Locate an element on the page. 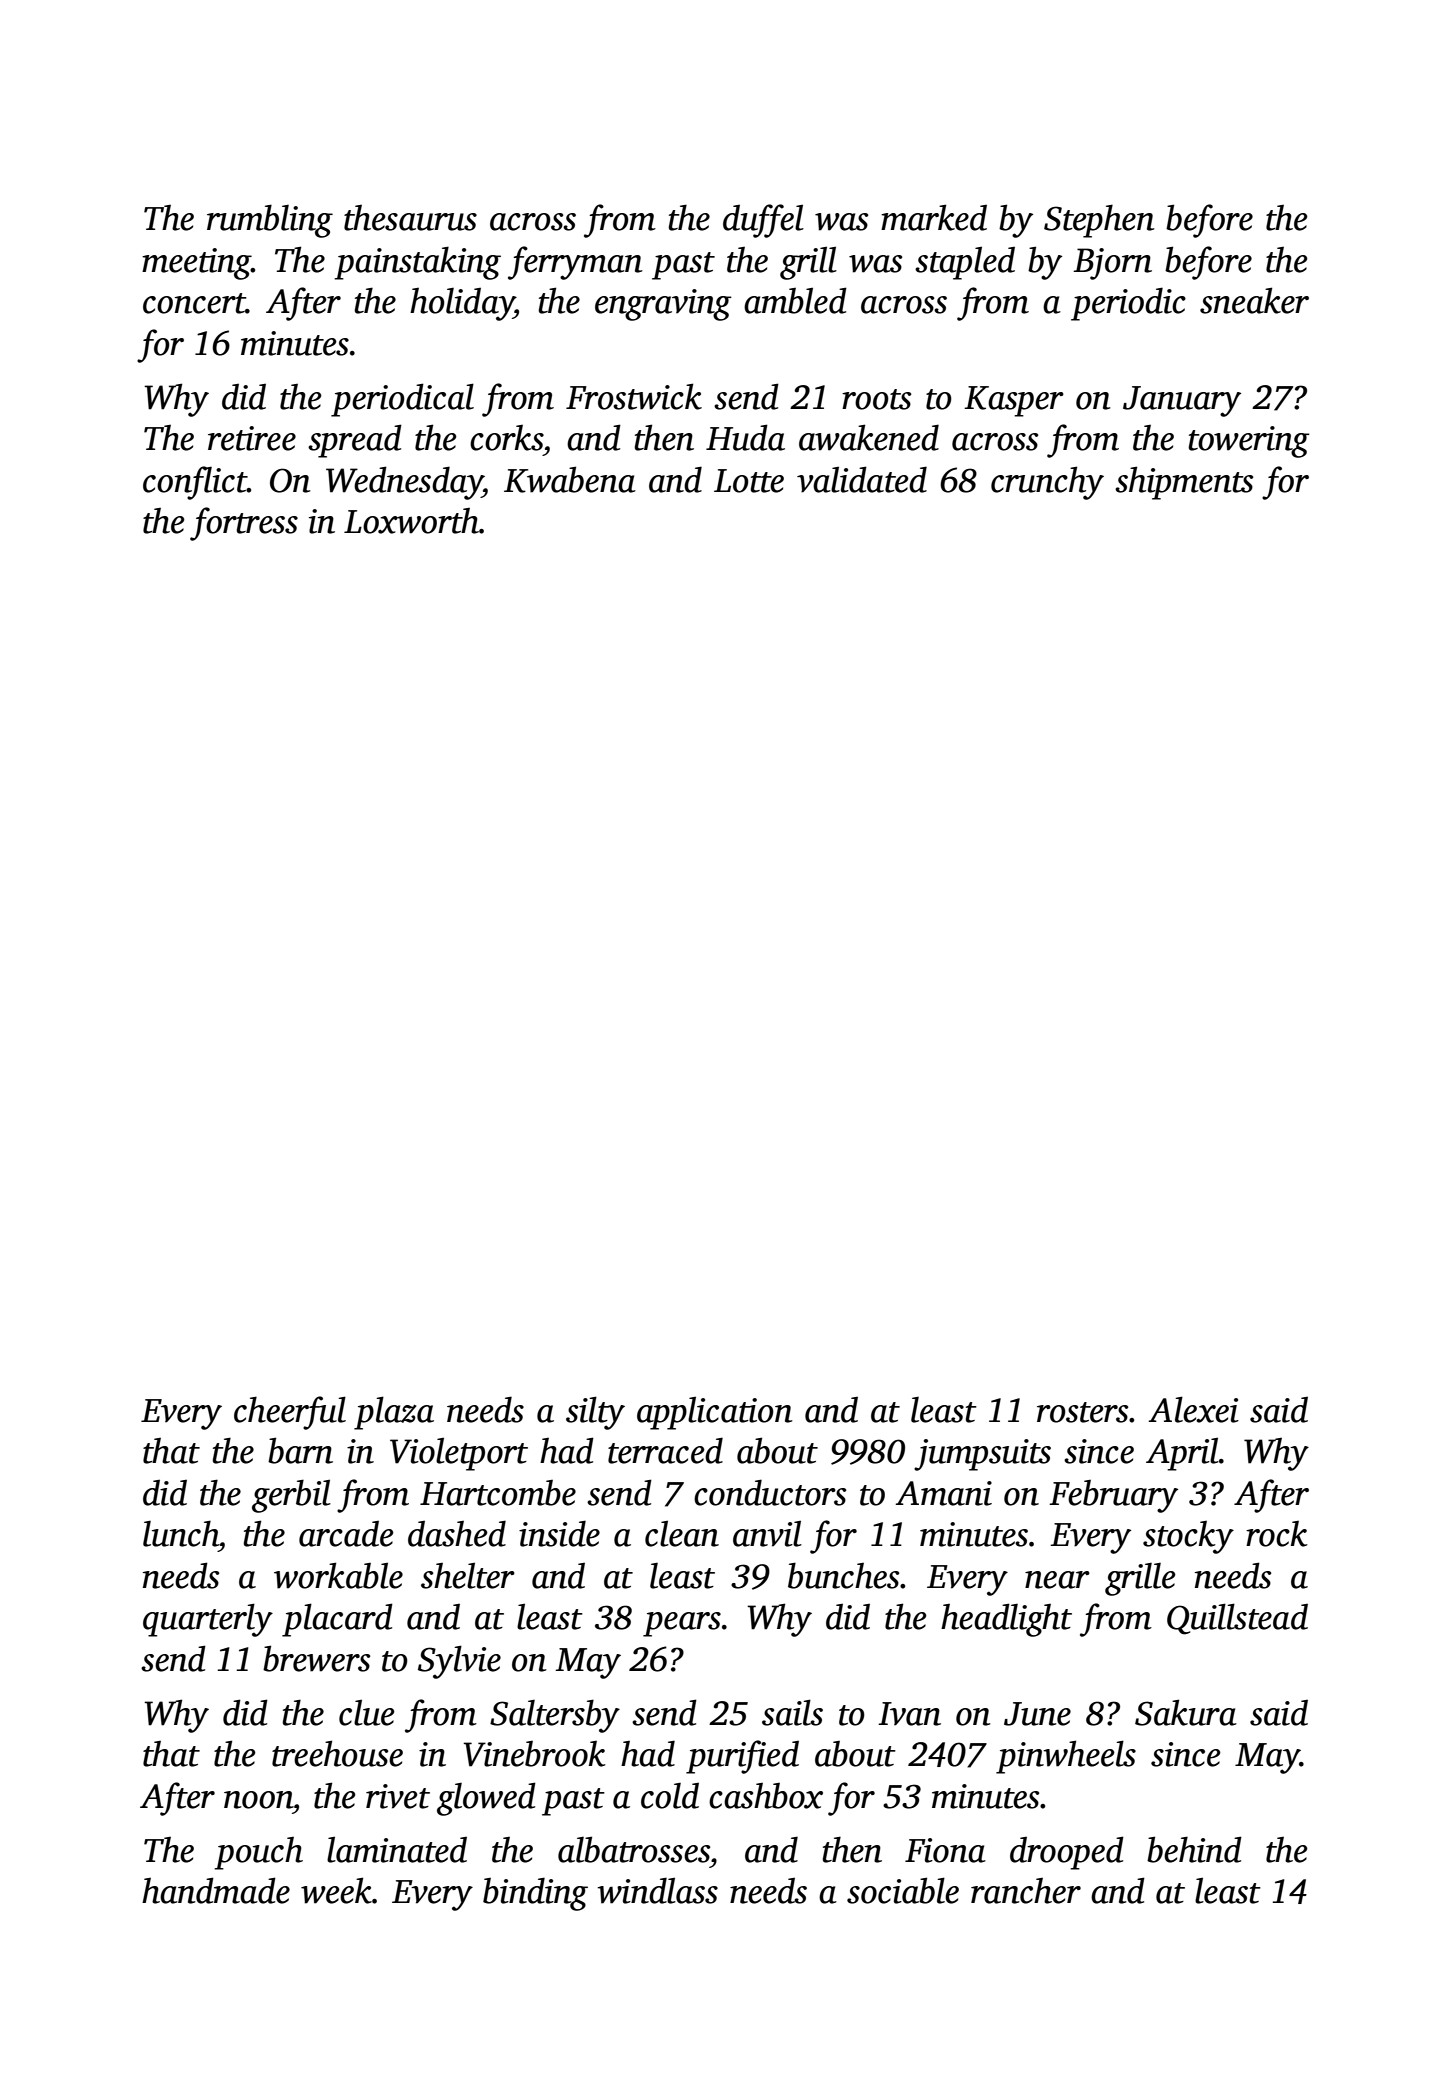  plaza is located at coordinates (394, 1413).
